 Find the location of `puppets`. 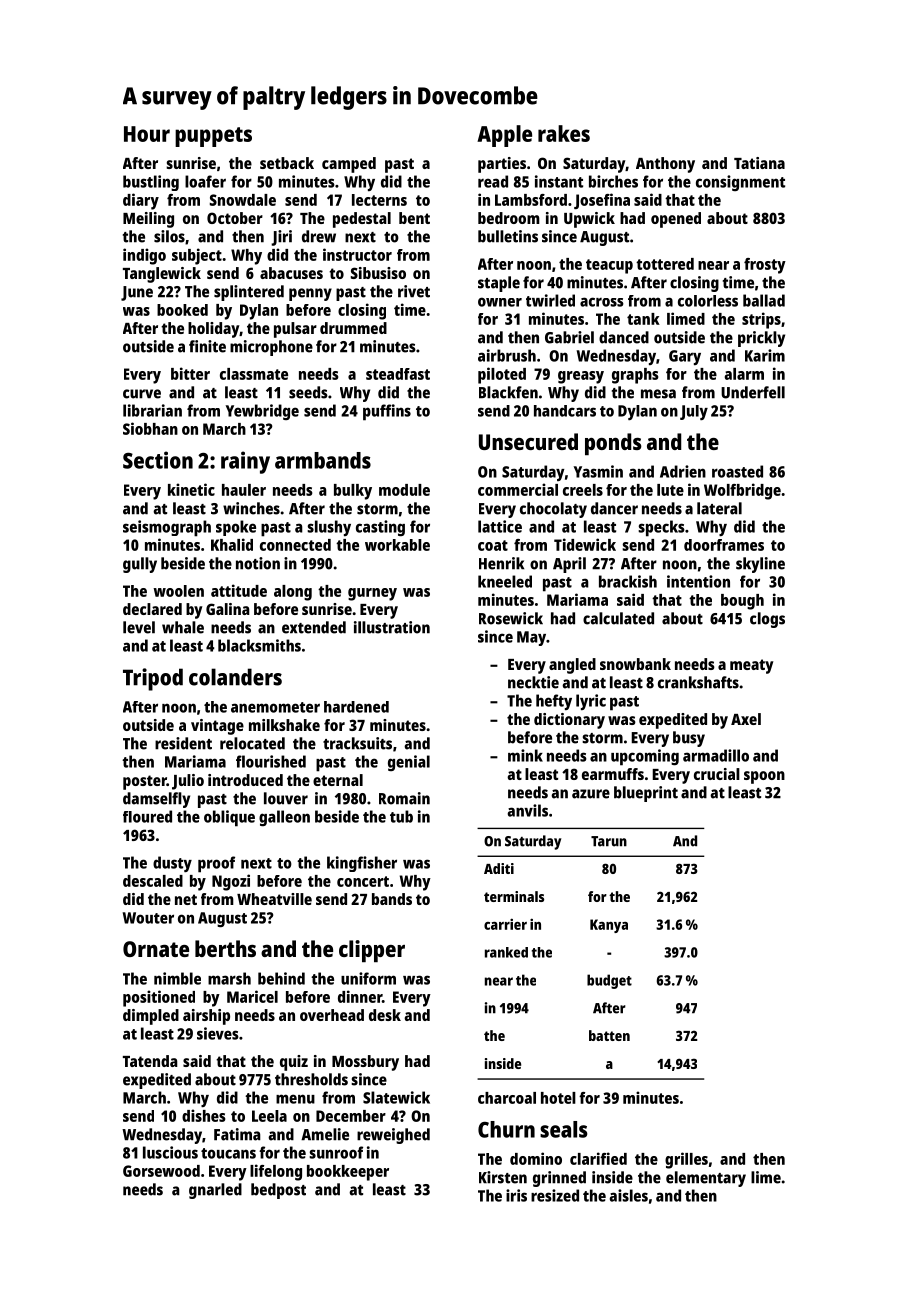

puppets is located at coordinates (213, 137).
